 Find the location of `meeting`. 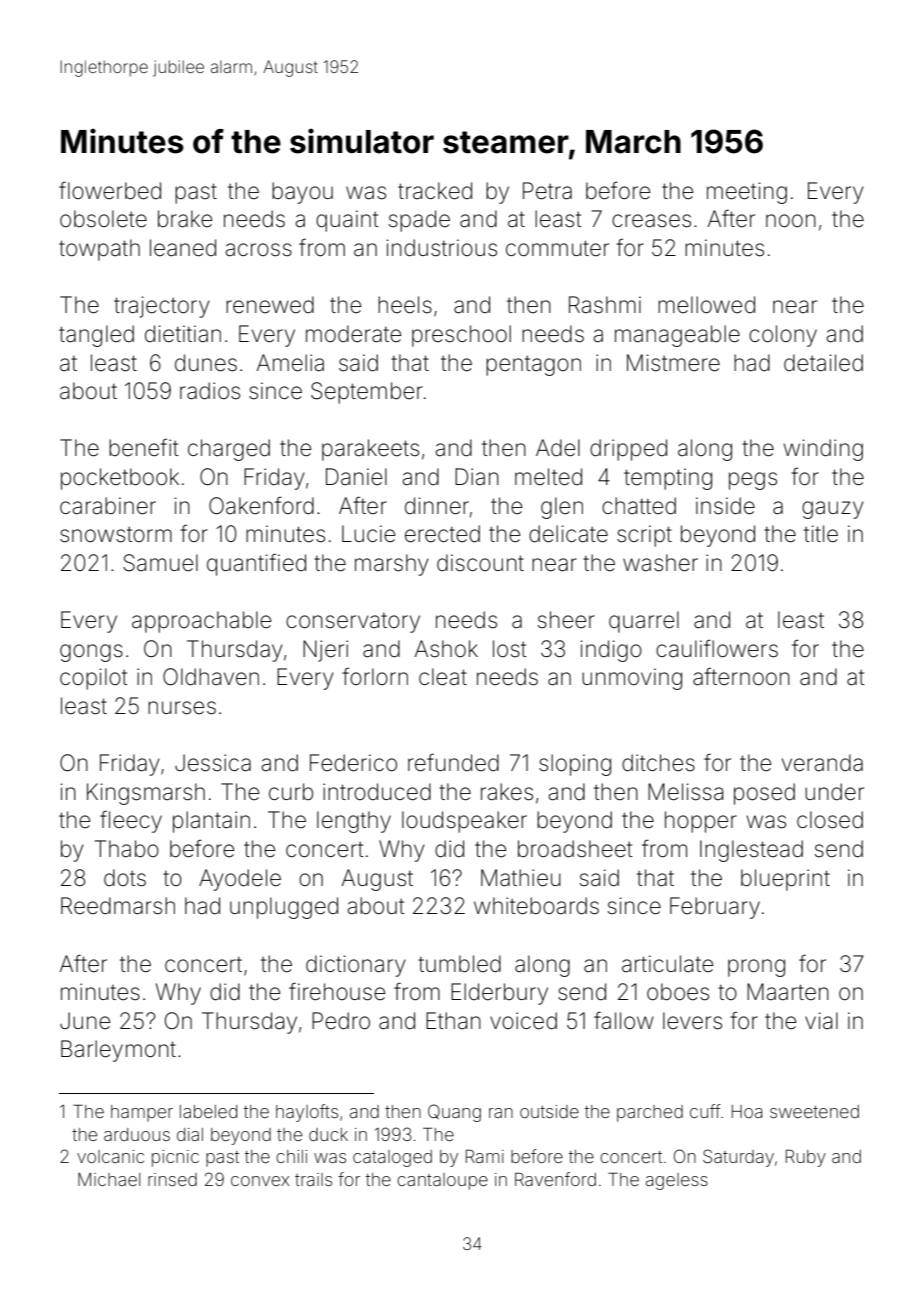

meeting is located at coordinates (747, 193).
